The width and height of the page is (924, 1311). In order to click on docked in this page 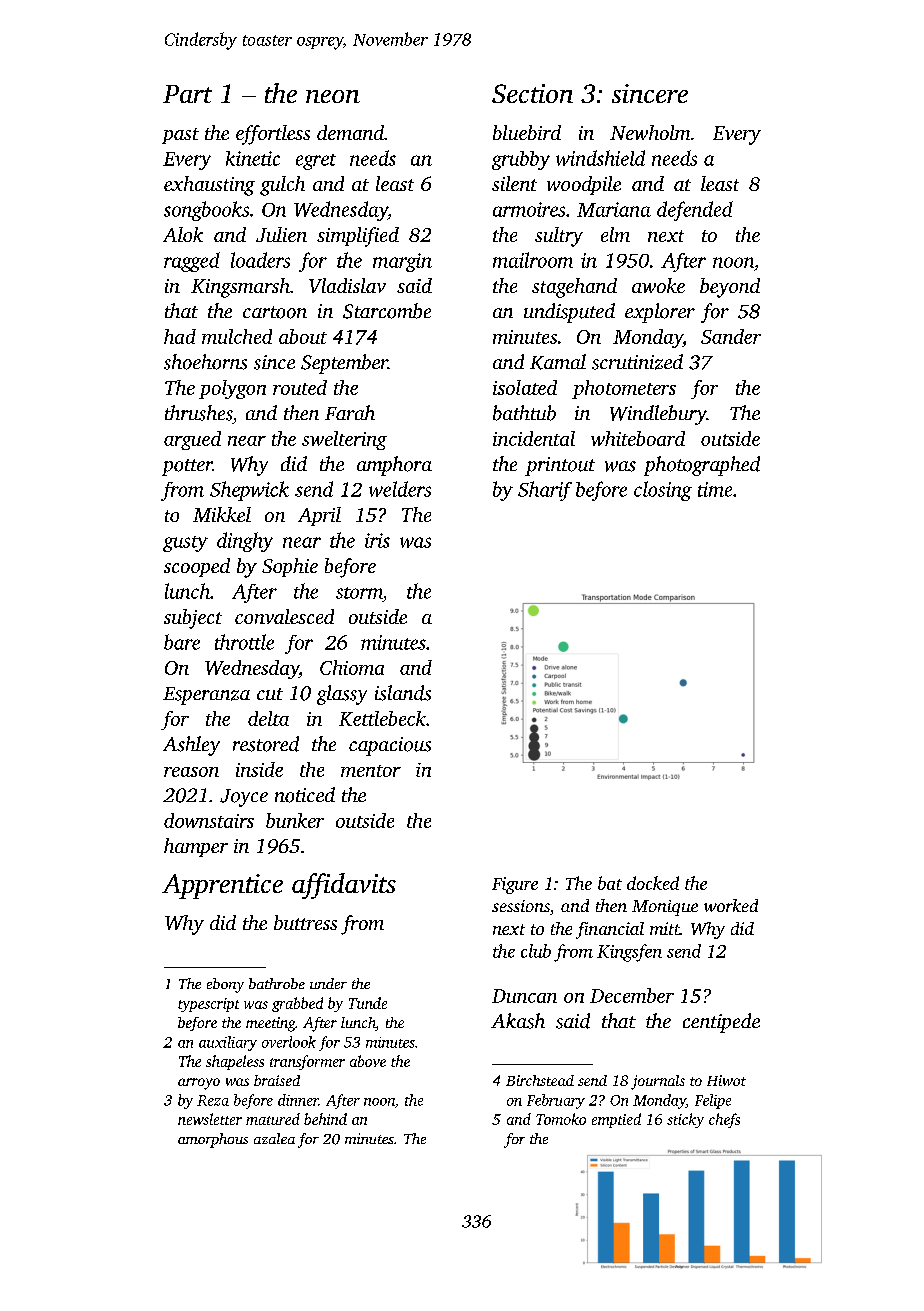, I will do `click(653, 883)`.
